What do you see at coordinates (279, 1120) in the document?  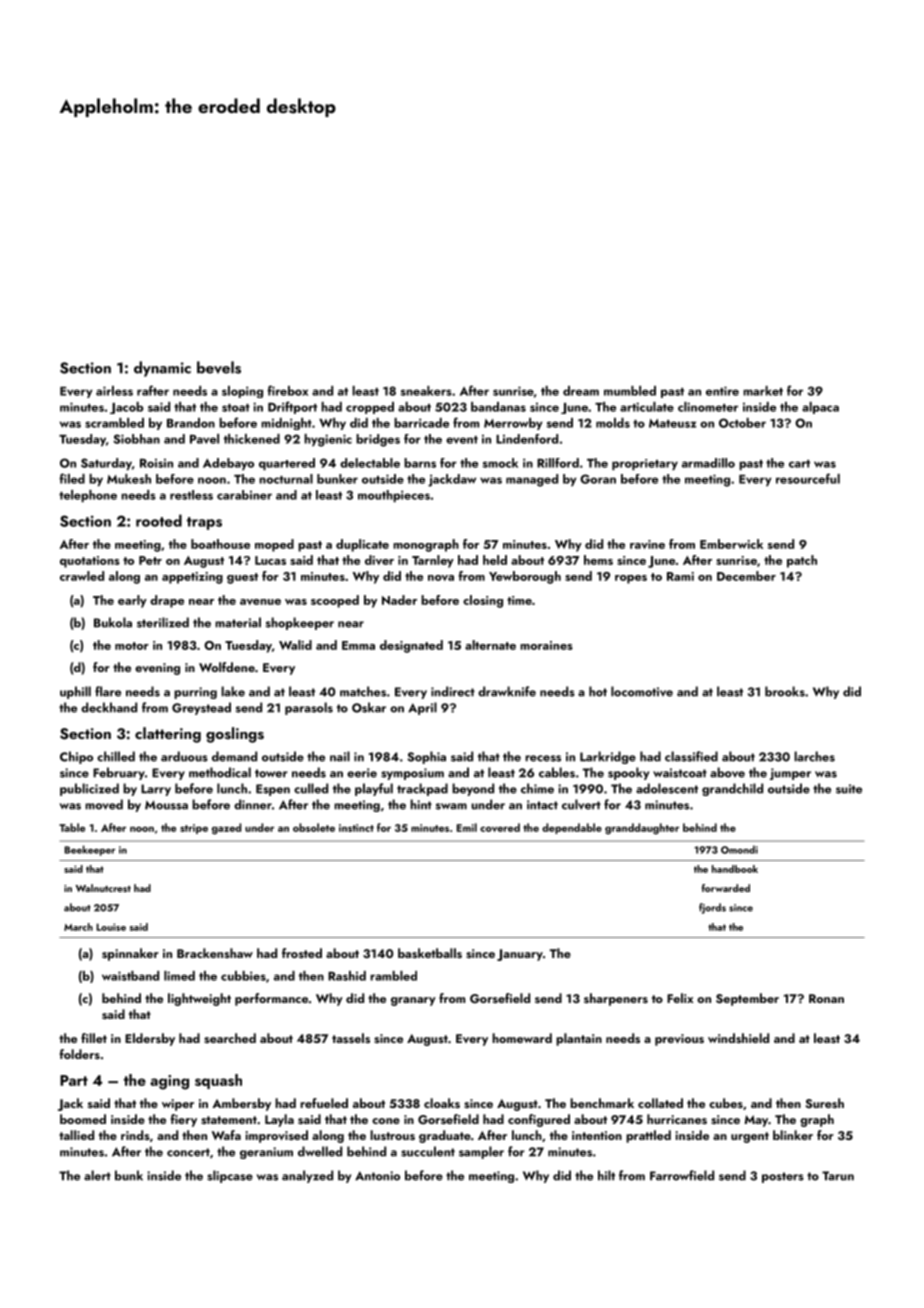 I see `Layla` at bounding box center [279, 1120].
